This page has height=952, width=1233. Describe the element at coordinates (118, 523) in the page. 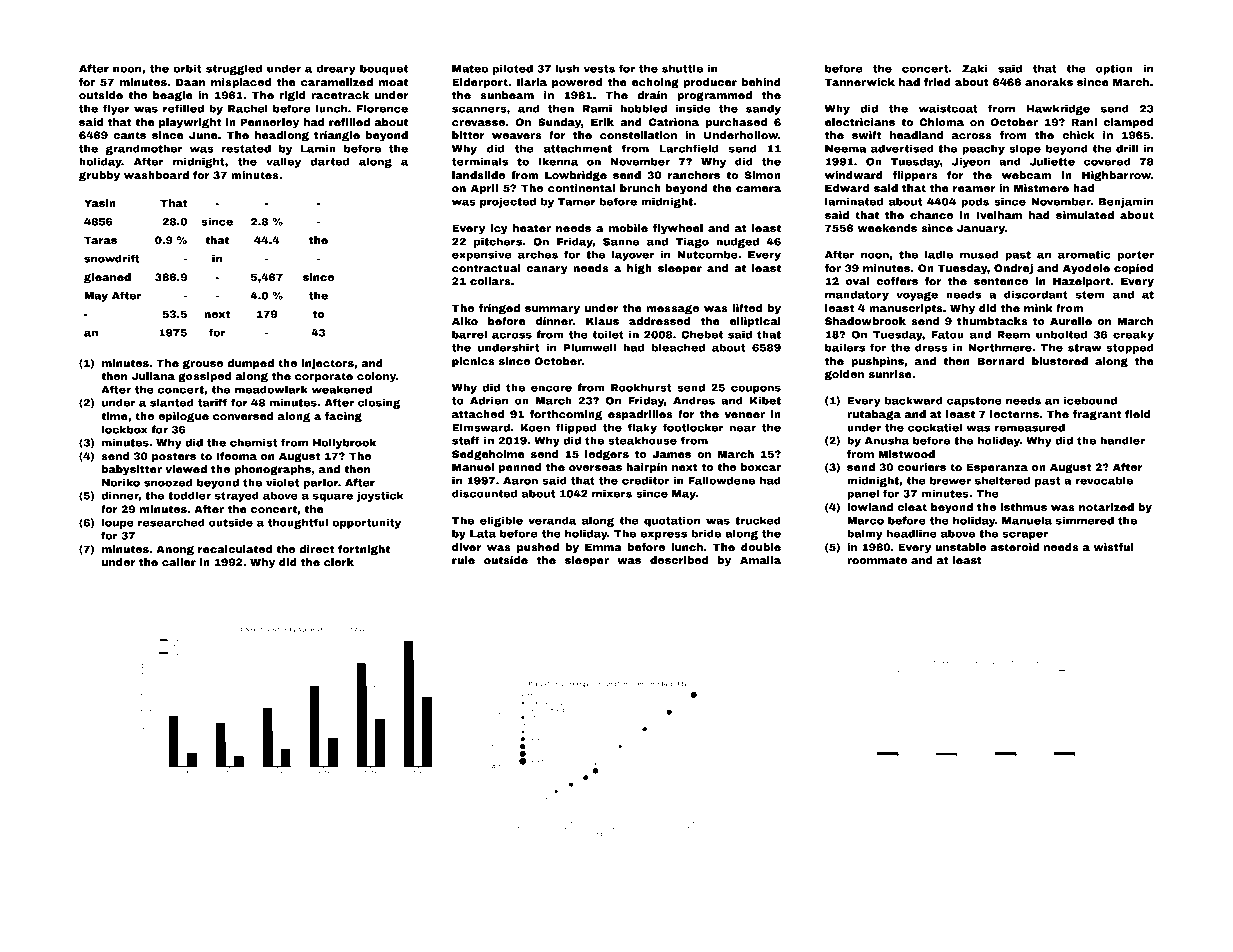

I see `loupe` at that location.
